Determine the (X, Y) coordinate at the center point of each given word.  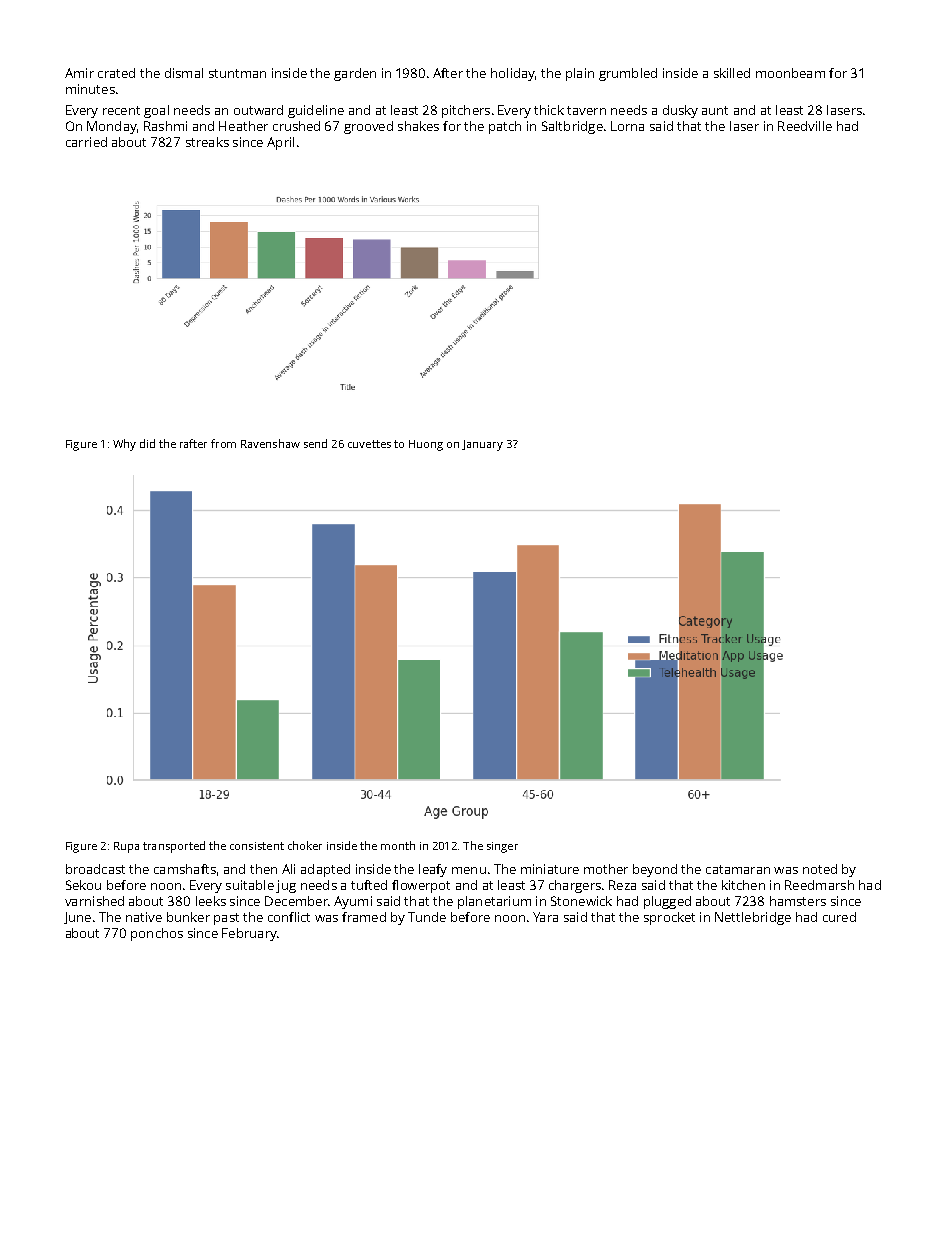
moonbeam (790, 73)
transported (174, 847)
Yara (545, 917)
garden (355, 74)
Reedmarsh (819, 885)
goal (156, 111)
